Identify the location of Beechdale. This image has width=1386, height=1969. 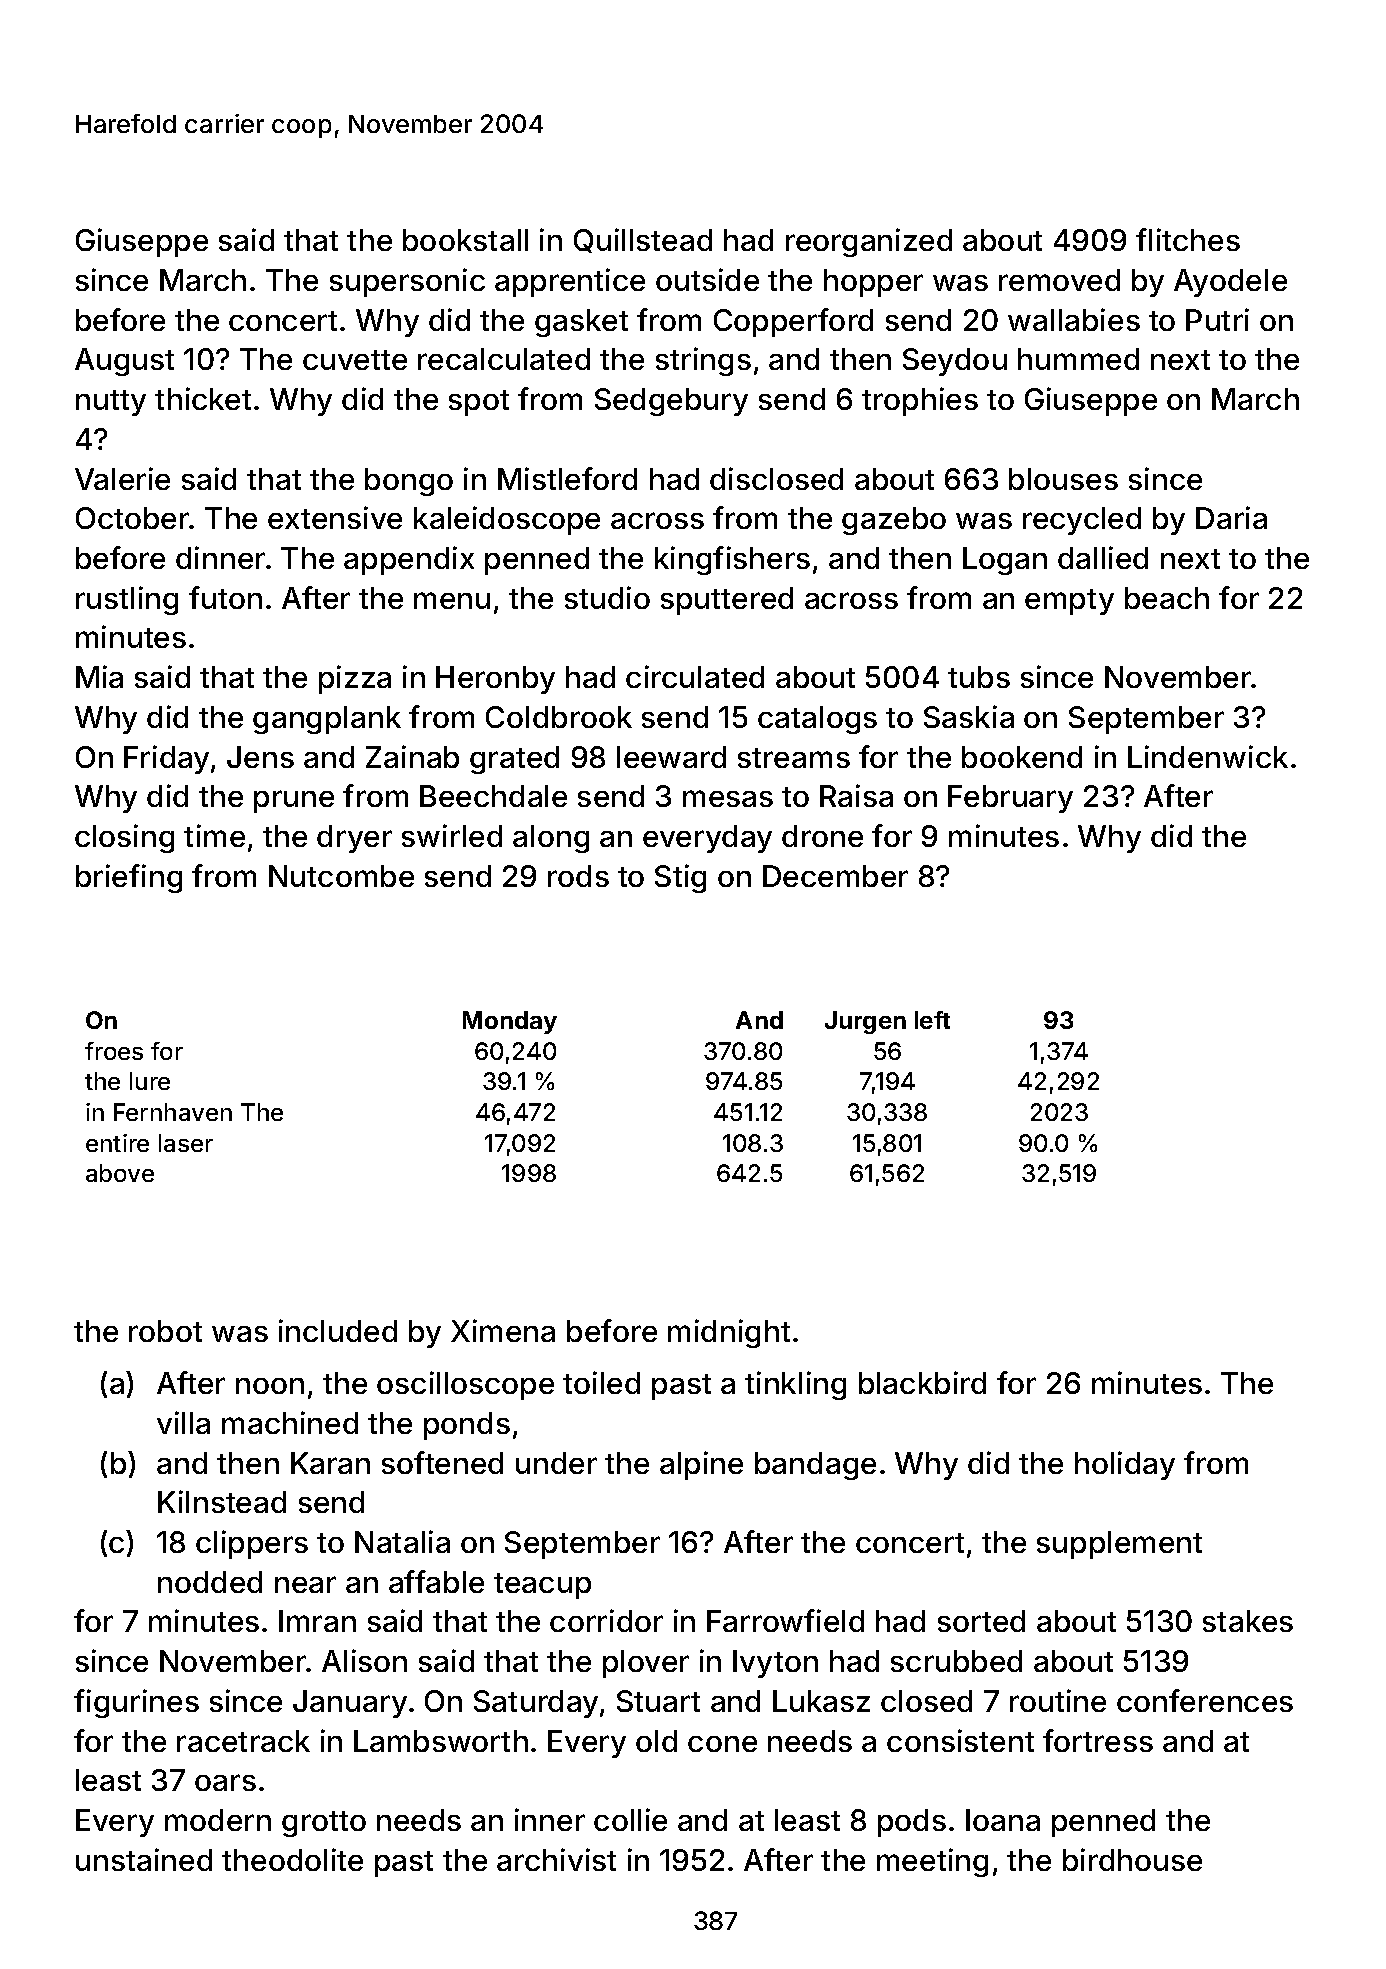
(493, 796).
